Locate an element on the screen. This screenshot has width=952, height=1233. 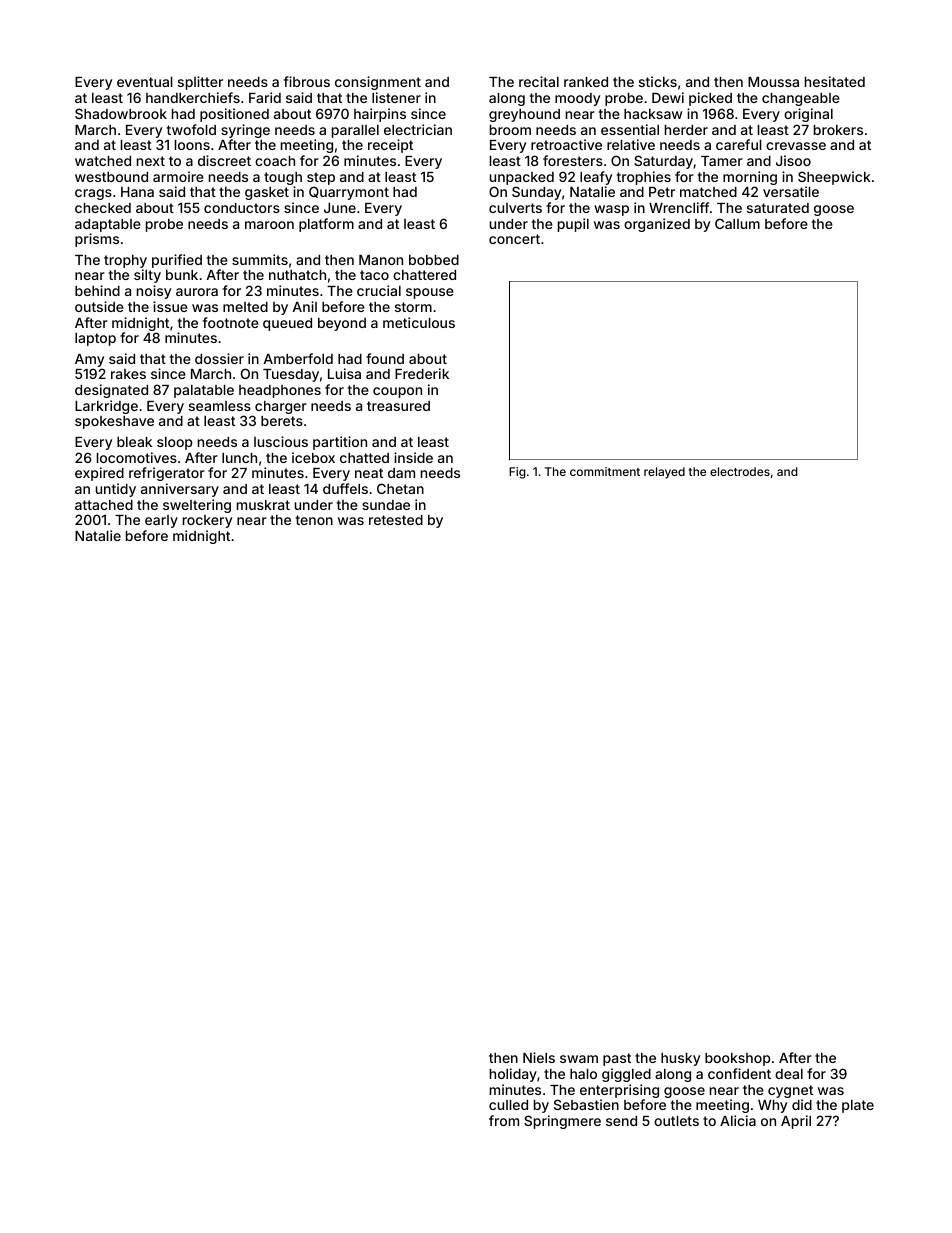
parallel is located at coordinates (355, 131).
